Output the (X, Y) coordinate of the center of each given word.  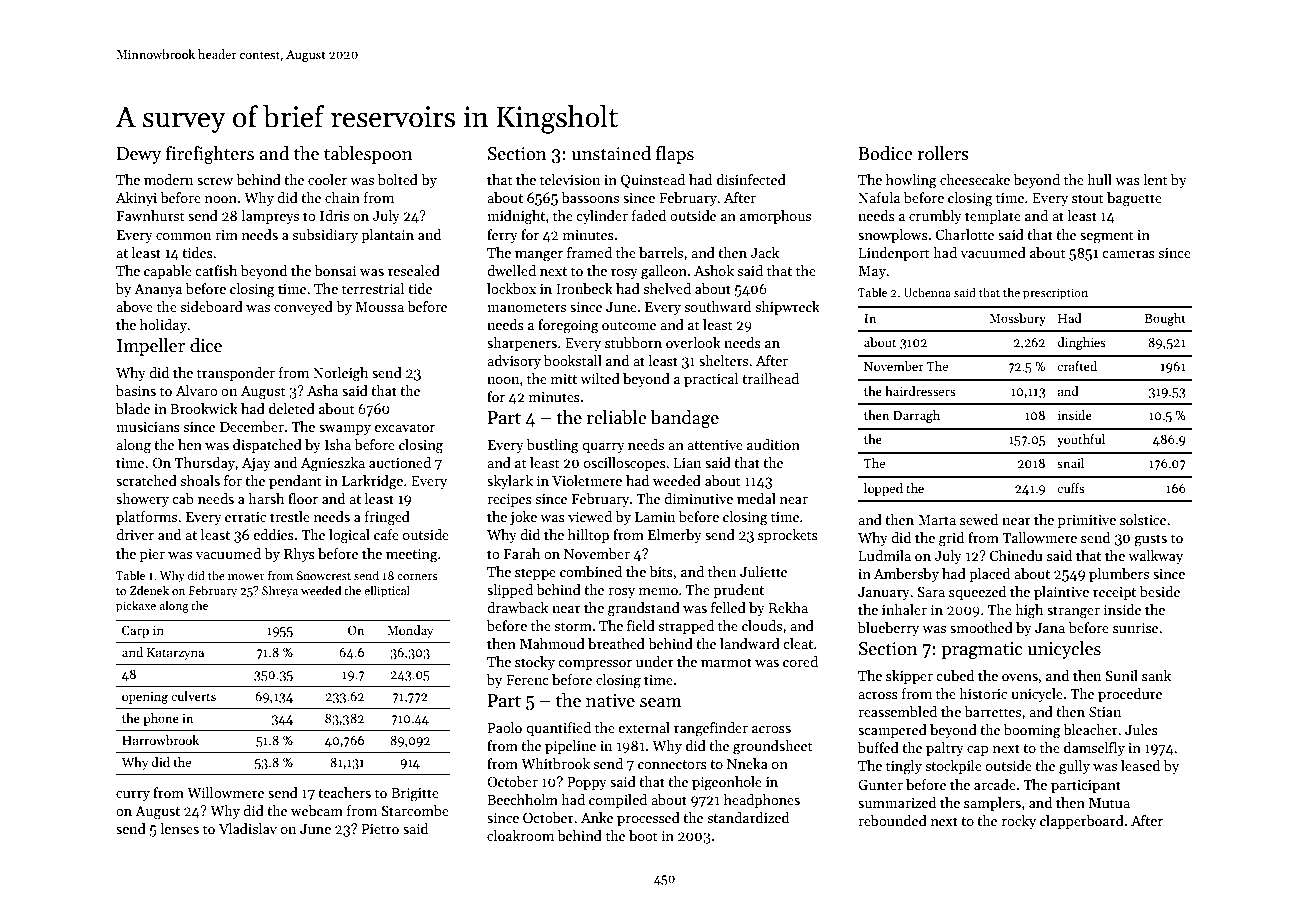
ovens (1020, 677)
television (570, 179)
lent (1155, 179)
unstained (611, 153)
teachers (344, 792)
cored (800, 661)
